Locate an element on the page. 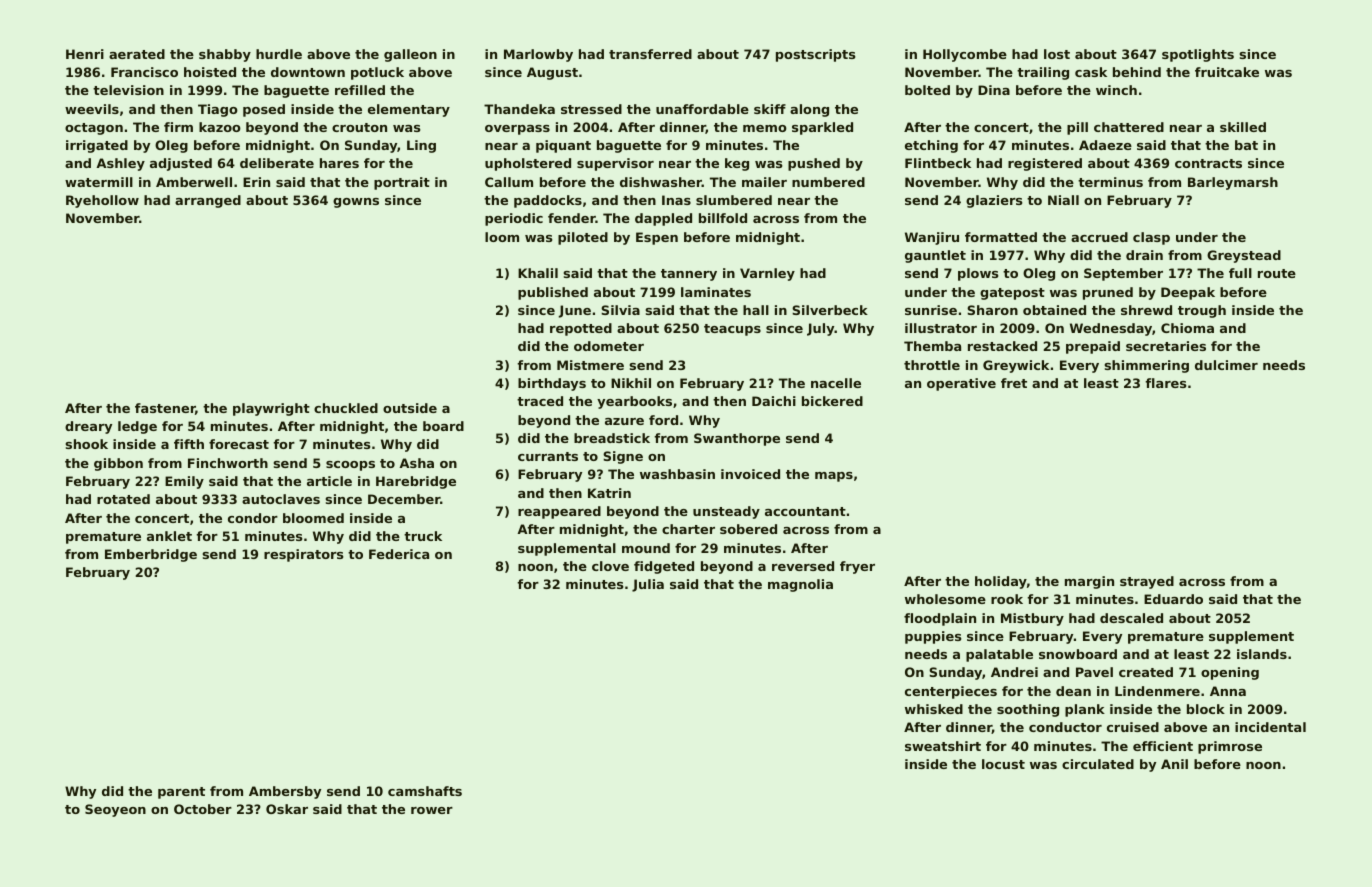 This image has width=1372, height=887. bickered is located at coordinates (832, 401).
